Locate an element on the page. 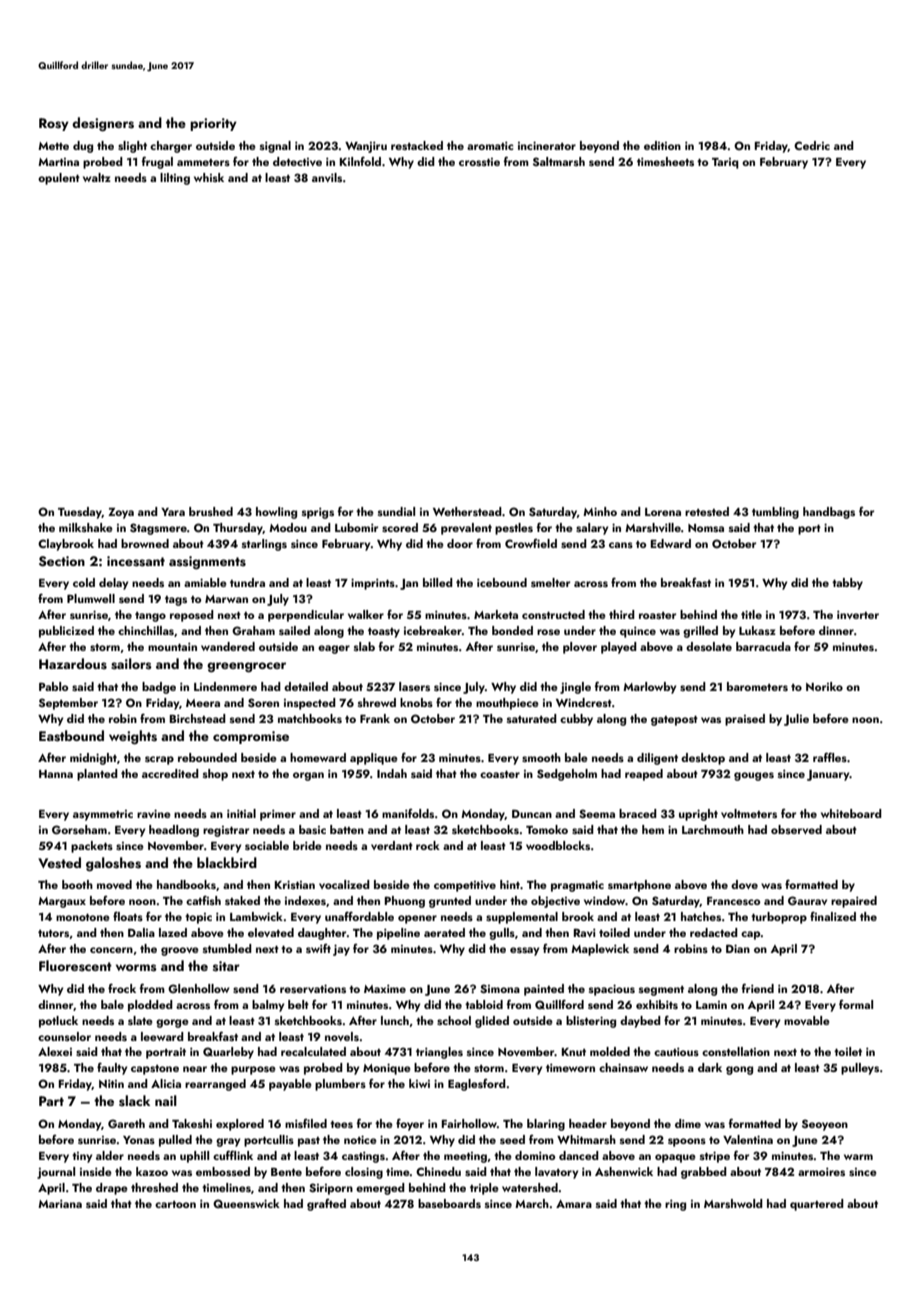 The height and width of the image is (1308, 924). Cedric is located at coordinates (812, 145).
